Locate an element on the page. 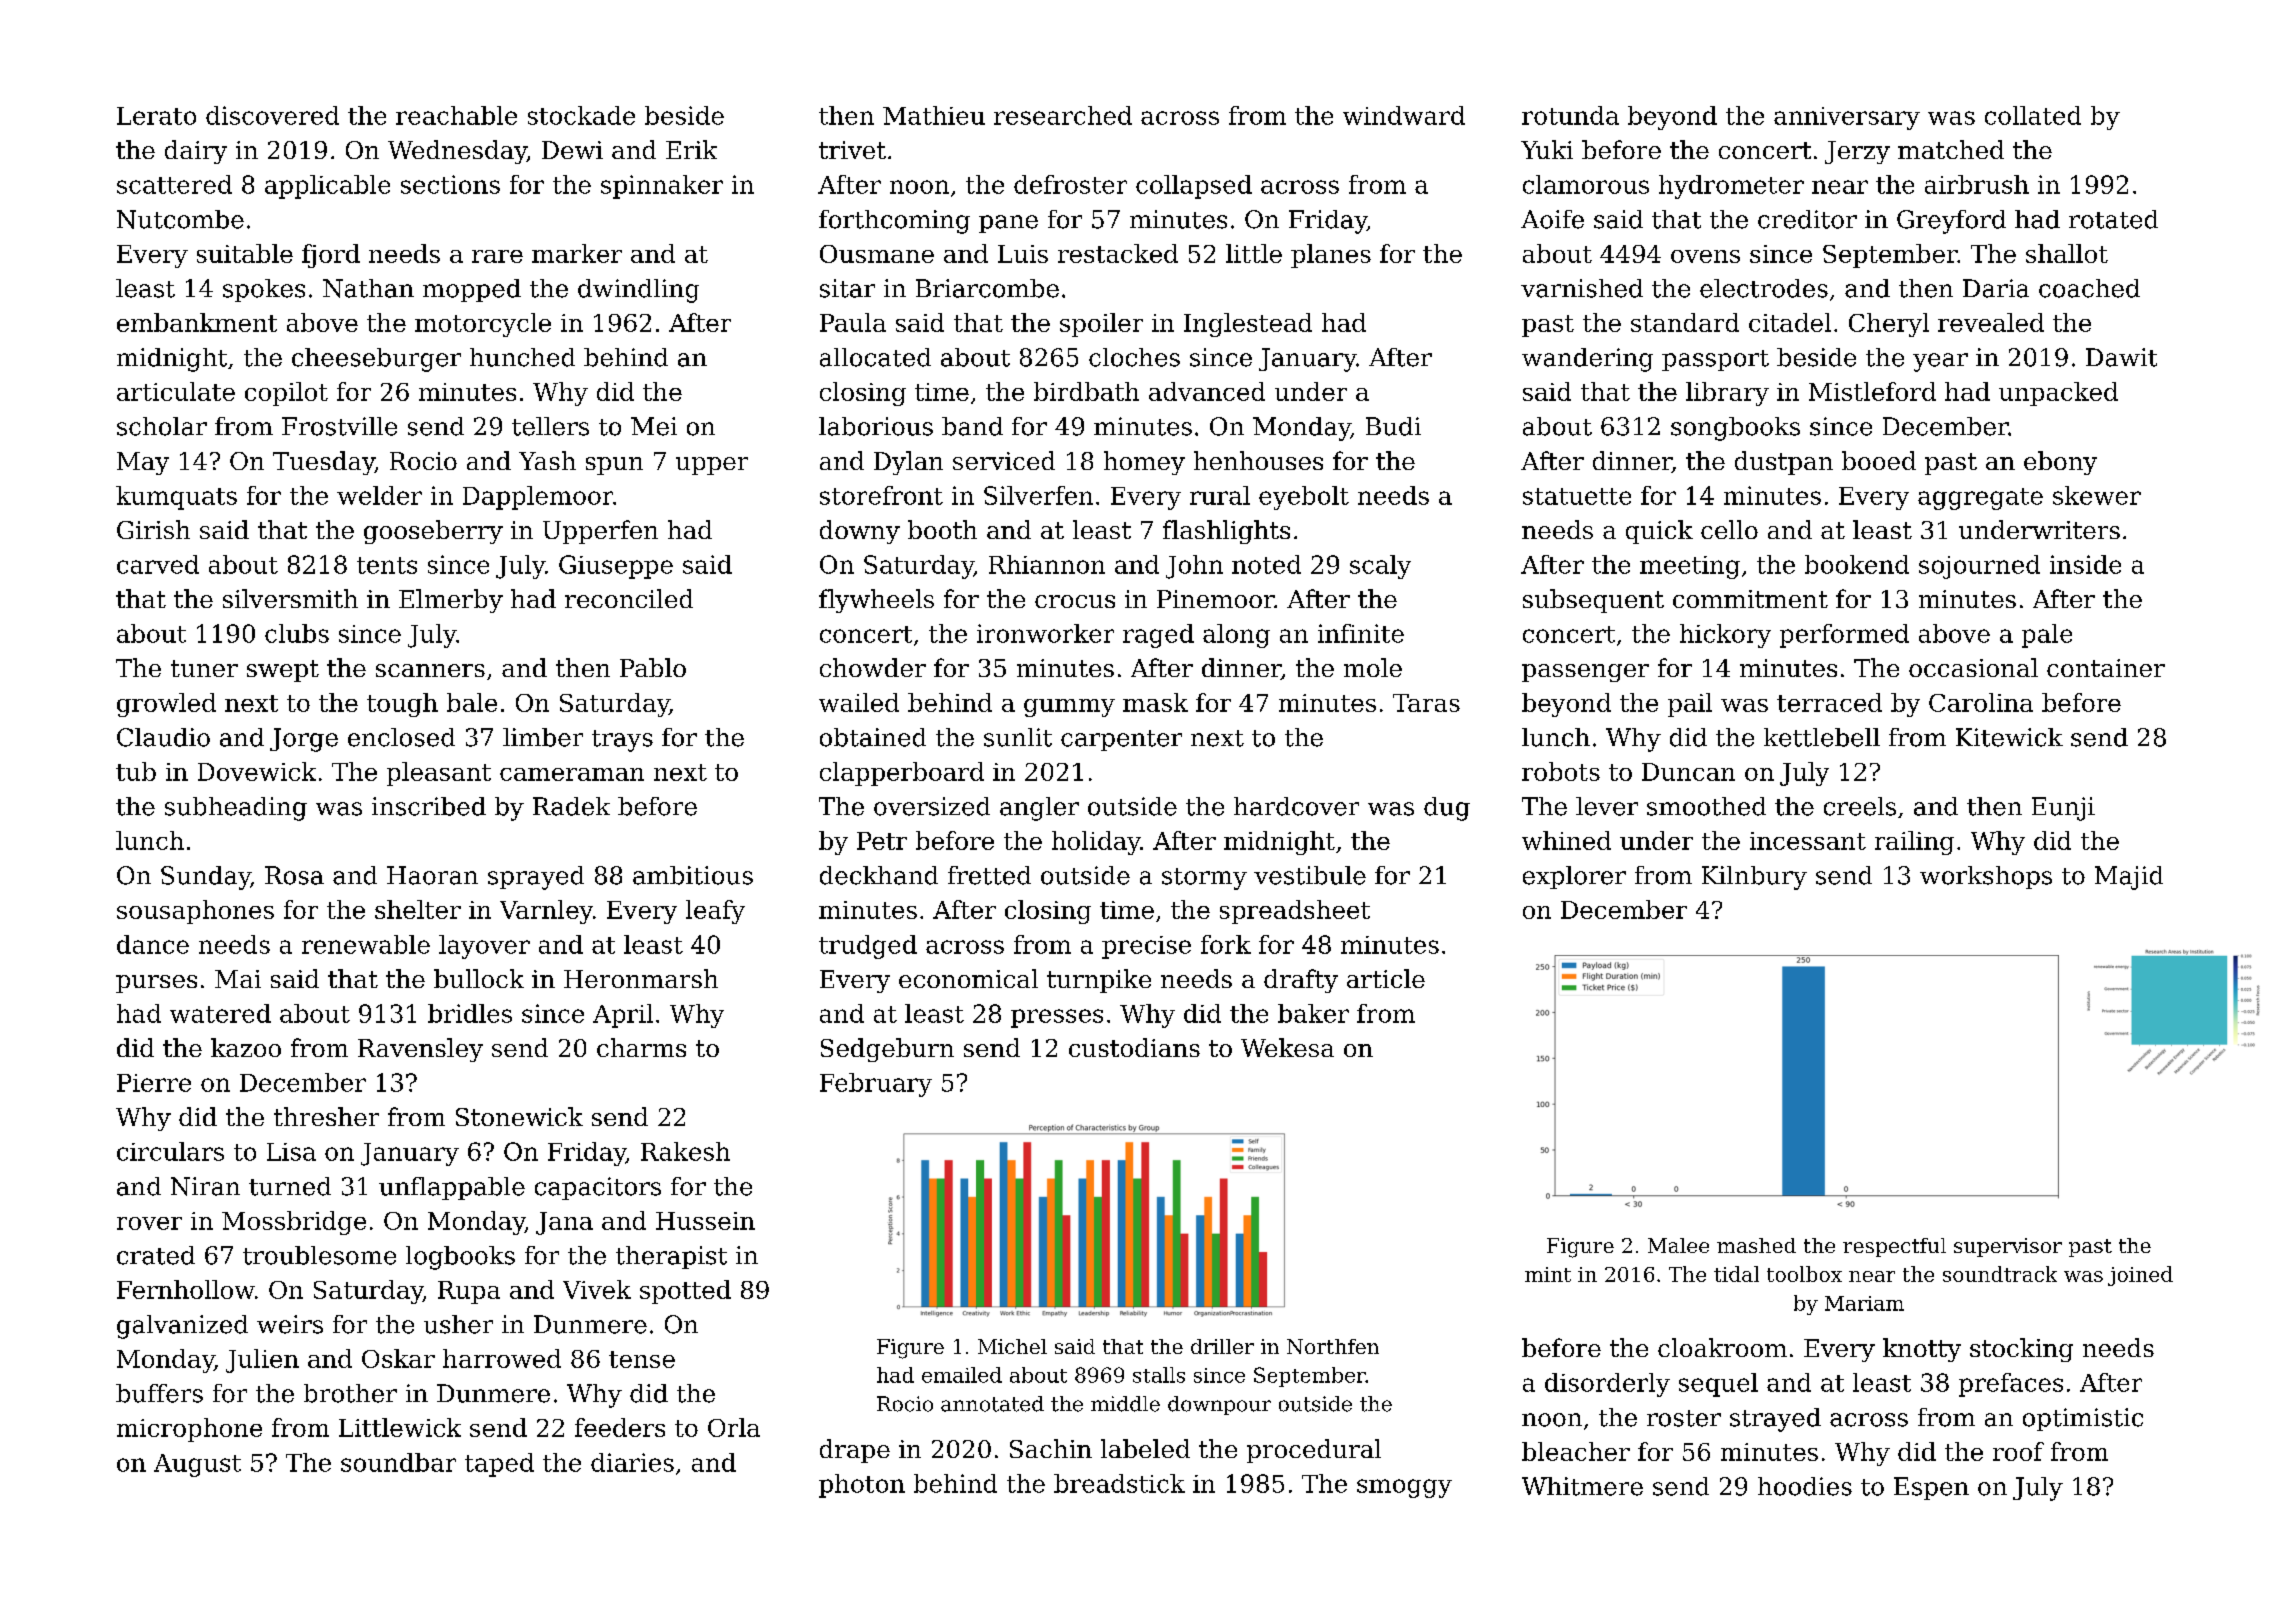  Lerato is located at coordinates (156, 116).
